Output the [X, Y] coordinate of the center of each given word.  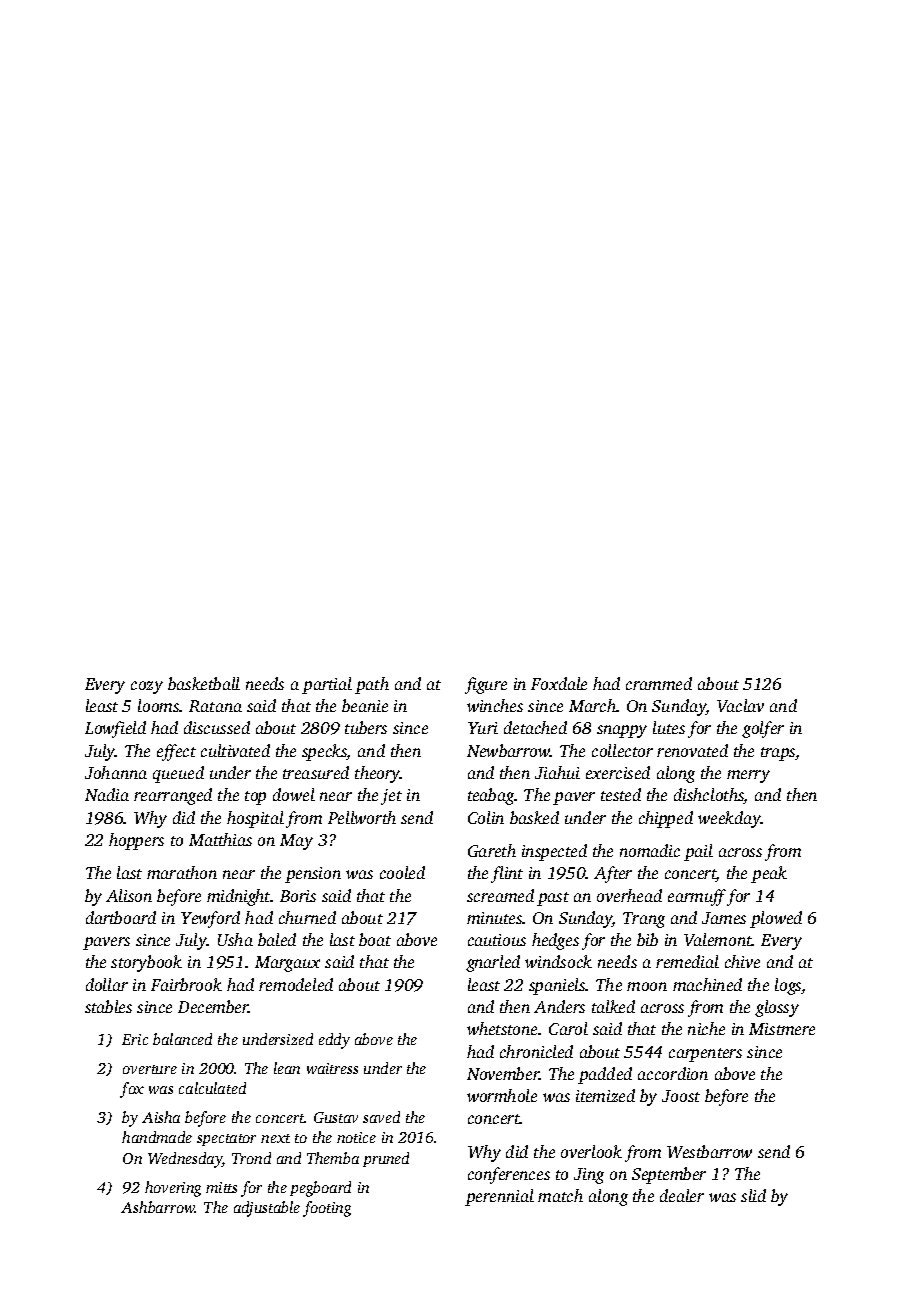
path [372, 685]
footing [327, 1209]
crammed [659, 683]
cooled [402, 872]
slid [753, 1195]
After [613, 874]
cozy [147, 687]
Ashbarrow [158, 1207]
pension [313, 875]
